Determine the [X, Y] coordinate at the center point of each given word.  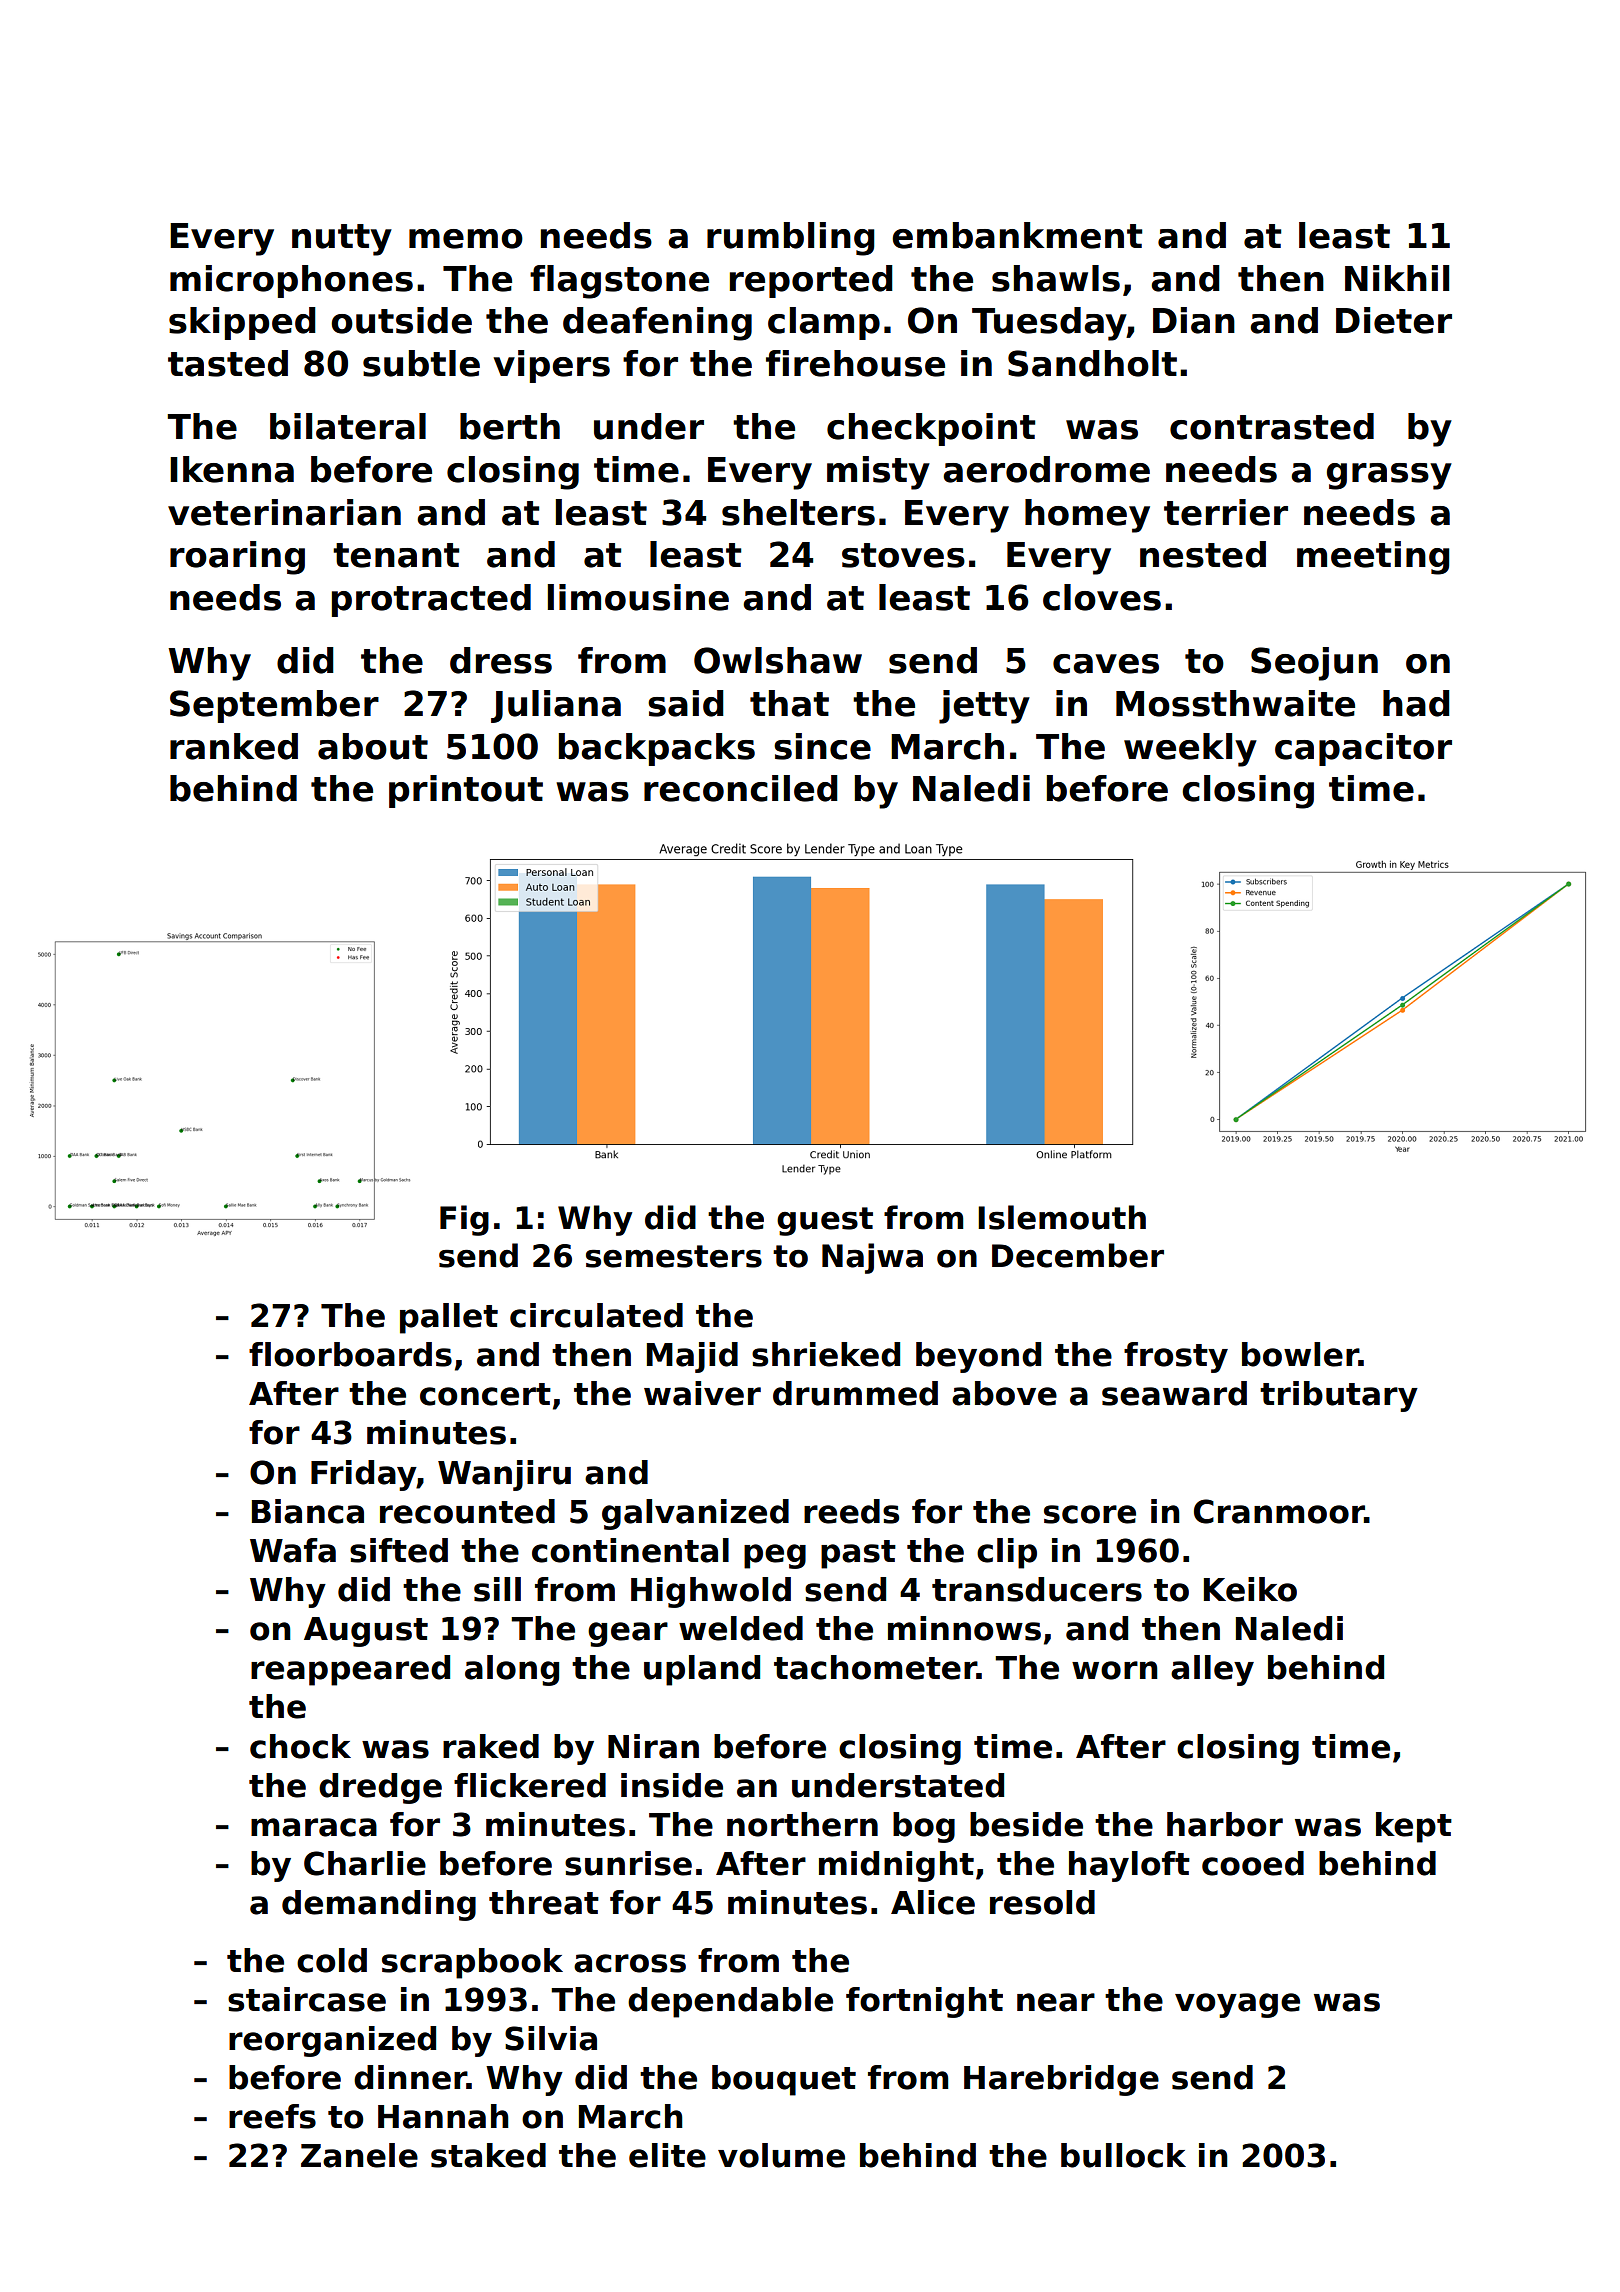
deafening [657, 324]
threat [544, 1902]
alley [1212, 1670]
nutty [342, 240]
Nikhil [1397, 278]
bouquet [784, 2080]
